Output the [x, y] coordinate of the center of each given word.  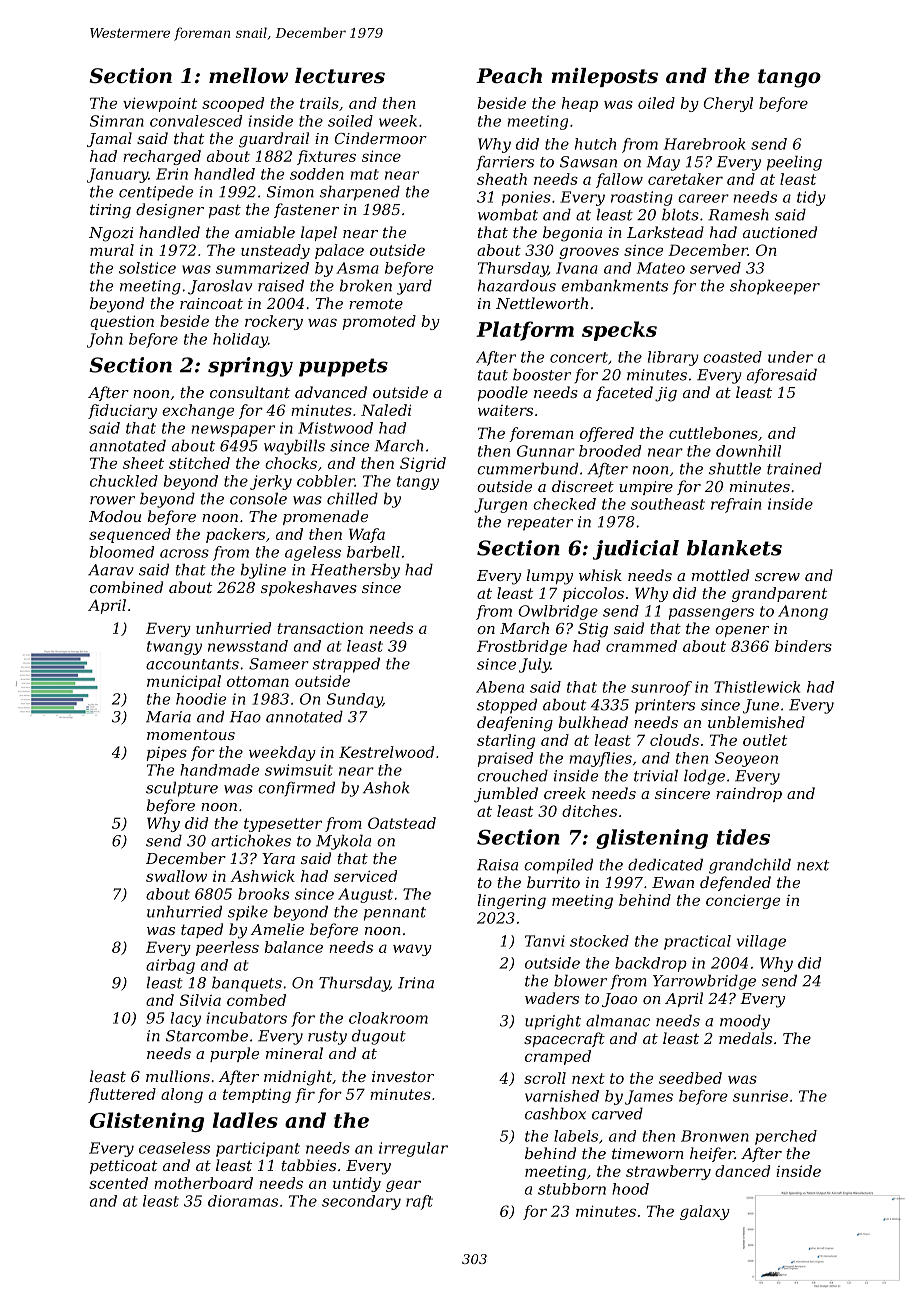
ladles [245, 1120]
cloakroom [388, 1018]
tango [789, 78]
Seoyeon [746, 759]
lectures [340, 76]
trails [319, 103]
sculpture [182, 789]
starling [506, 741]
